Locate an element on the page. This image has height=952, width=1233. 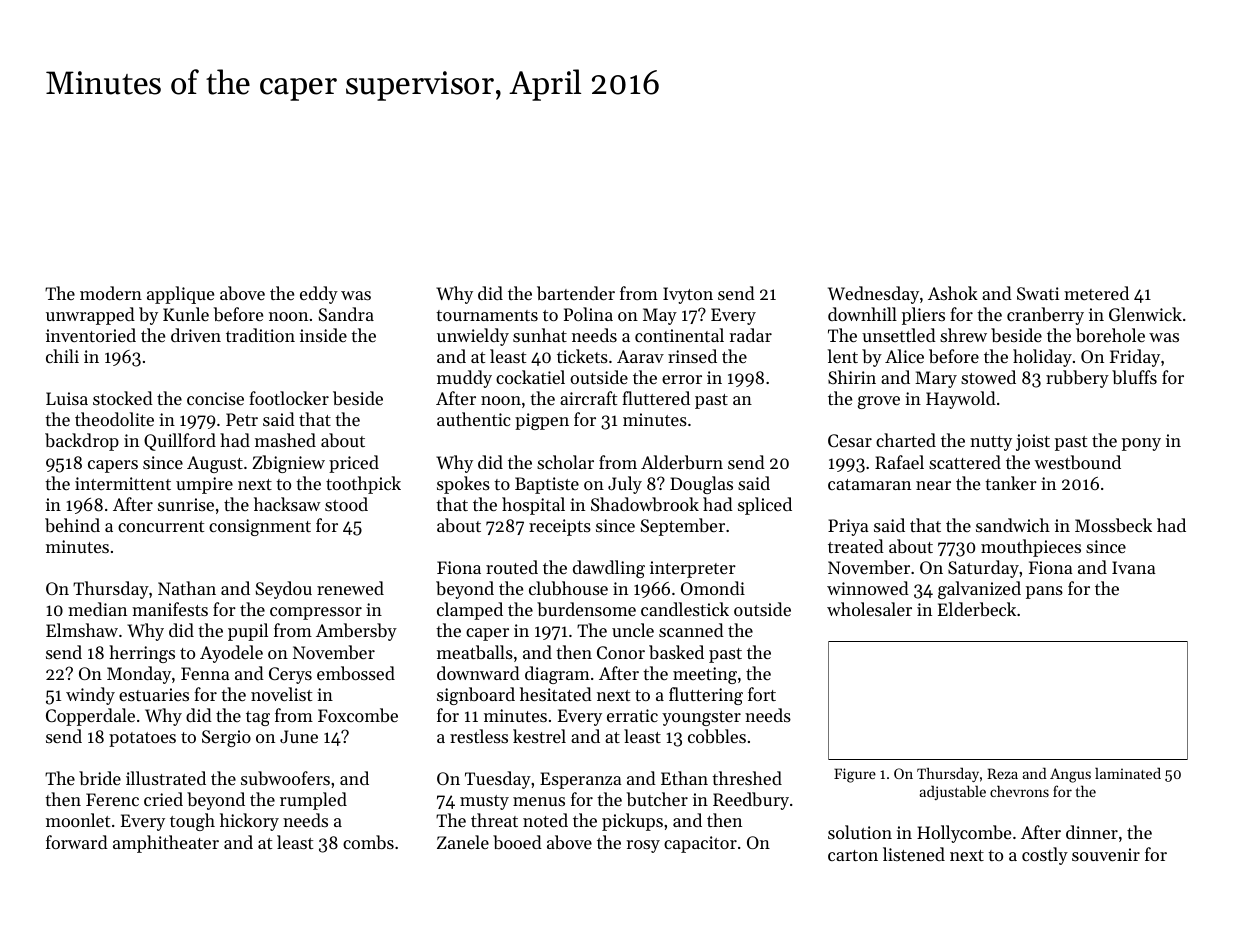
fluttered is located at coordinates (656, 398).
